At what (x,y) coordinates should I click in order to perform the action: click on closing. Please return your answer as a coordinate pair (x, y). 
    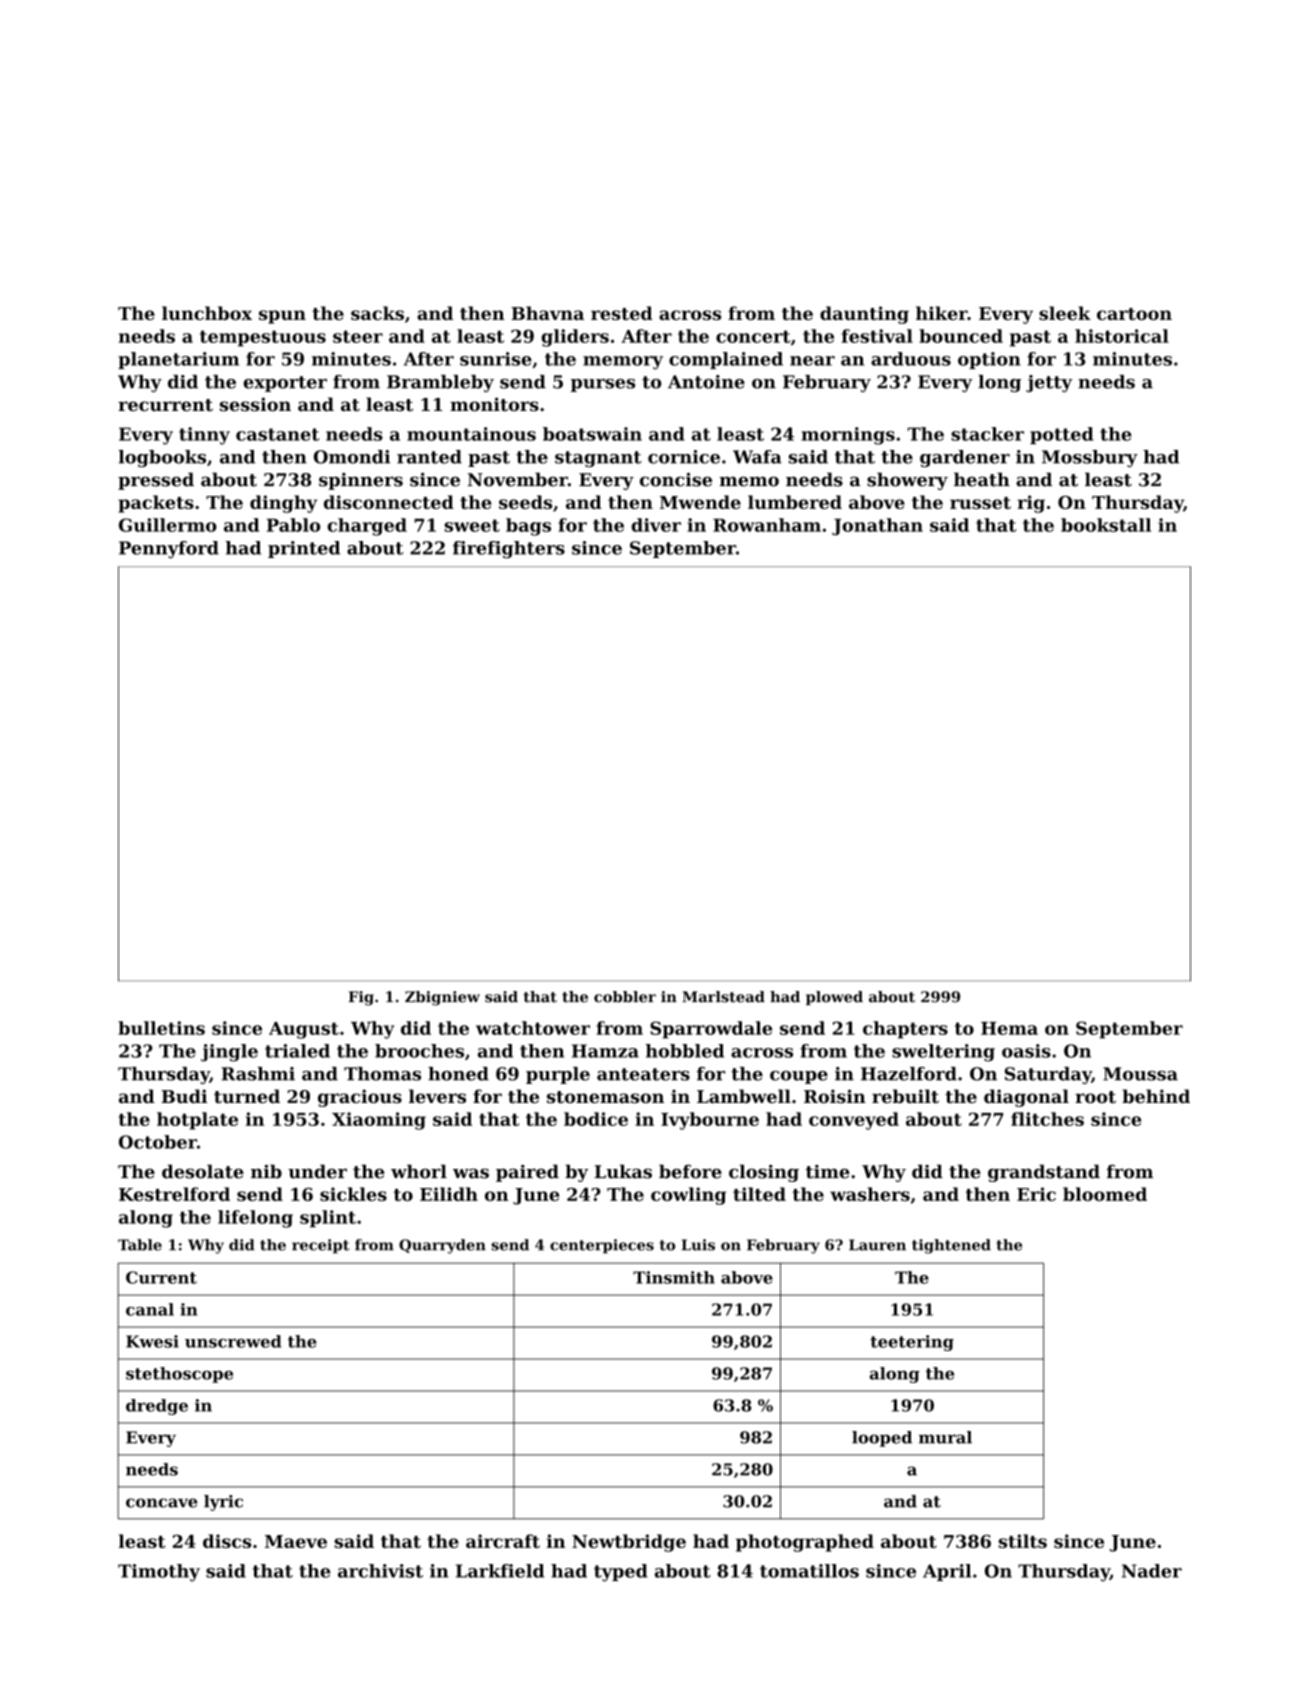
    Looking at the image, I should click on (764, 1173).
